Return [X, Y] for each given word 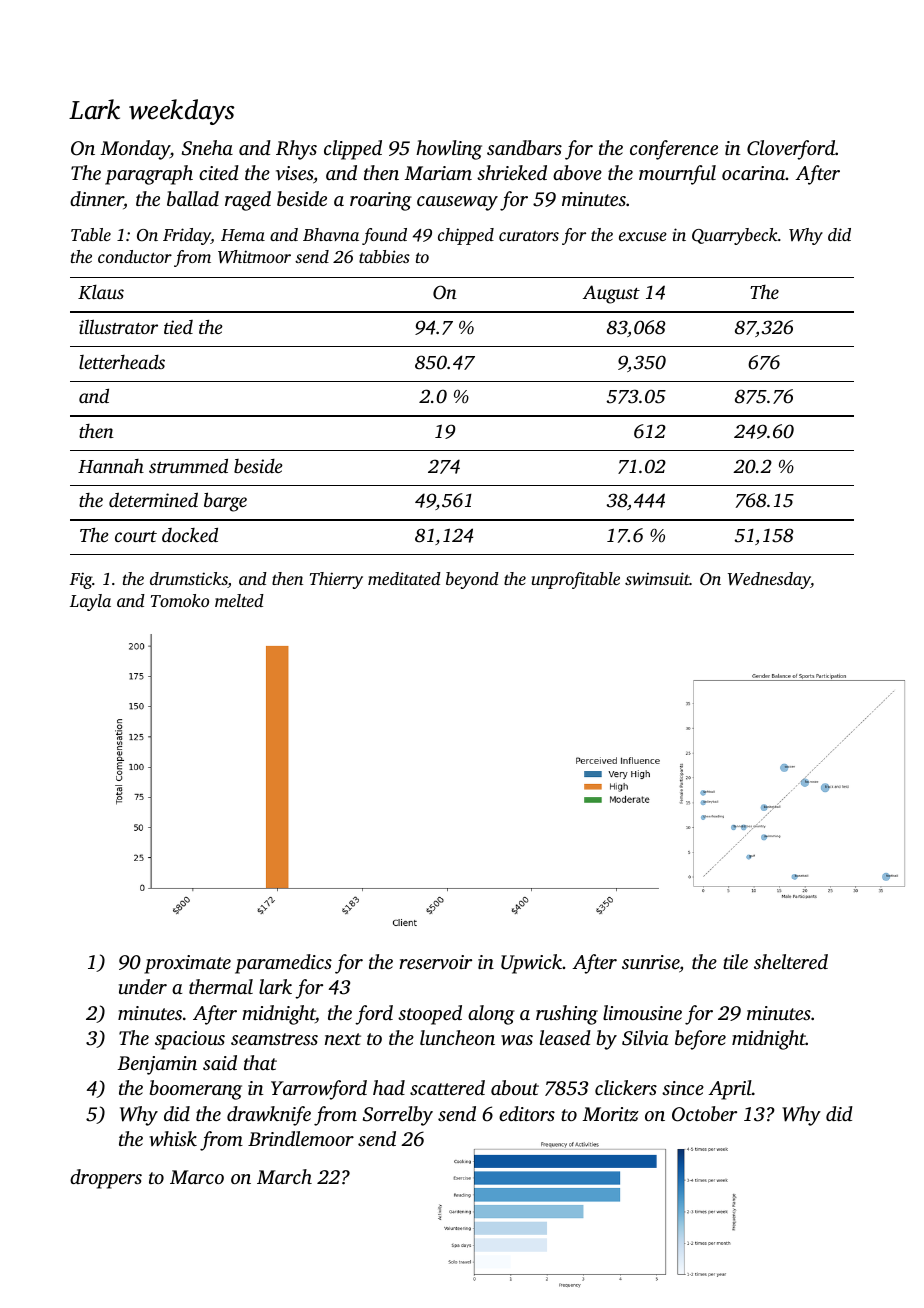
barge [225, 502]
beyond [472, 580]
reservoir [435, 962]
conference [674, 150]
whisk [173, 1139]
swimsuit [657, 578]
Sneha [207, 148]
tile [735, 961]
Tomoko [180, 600]
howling [449, 150]
